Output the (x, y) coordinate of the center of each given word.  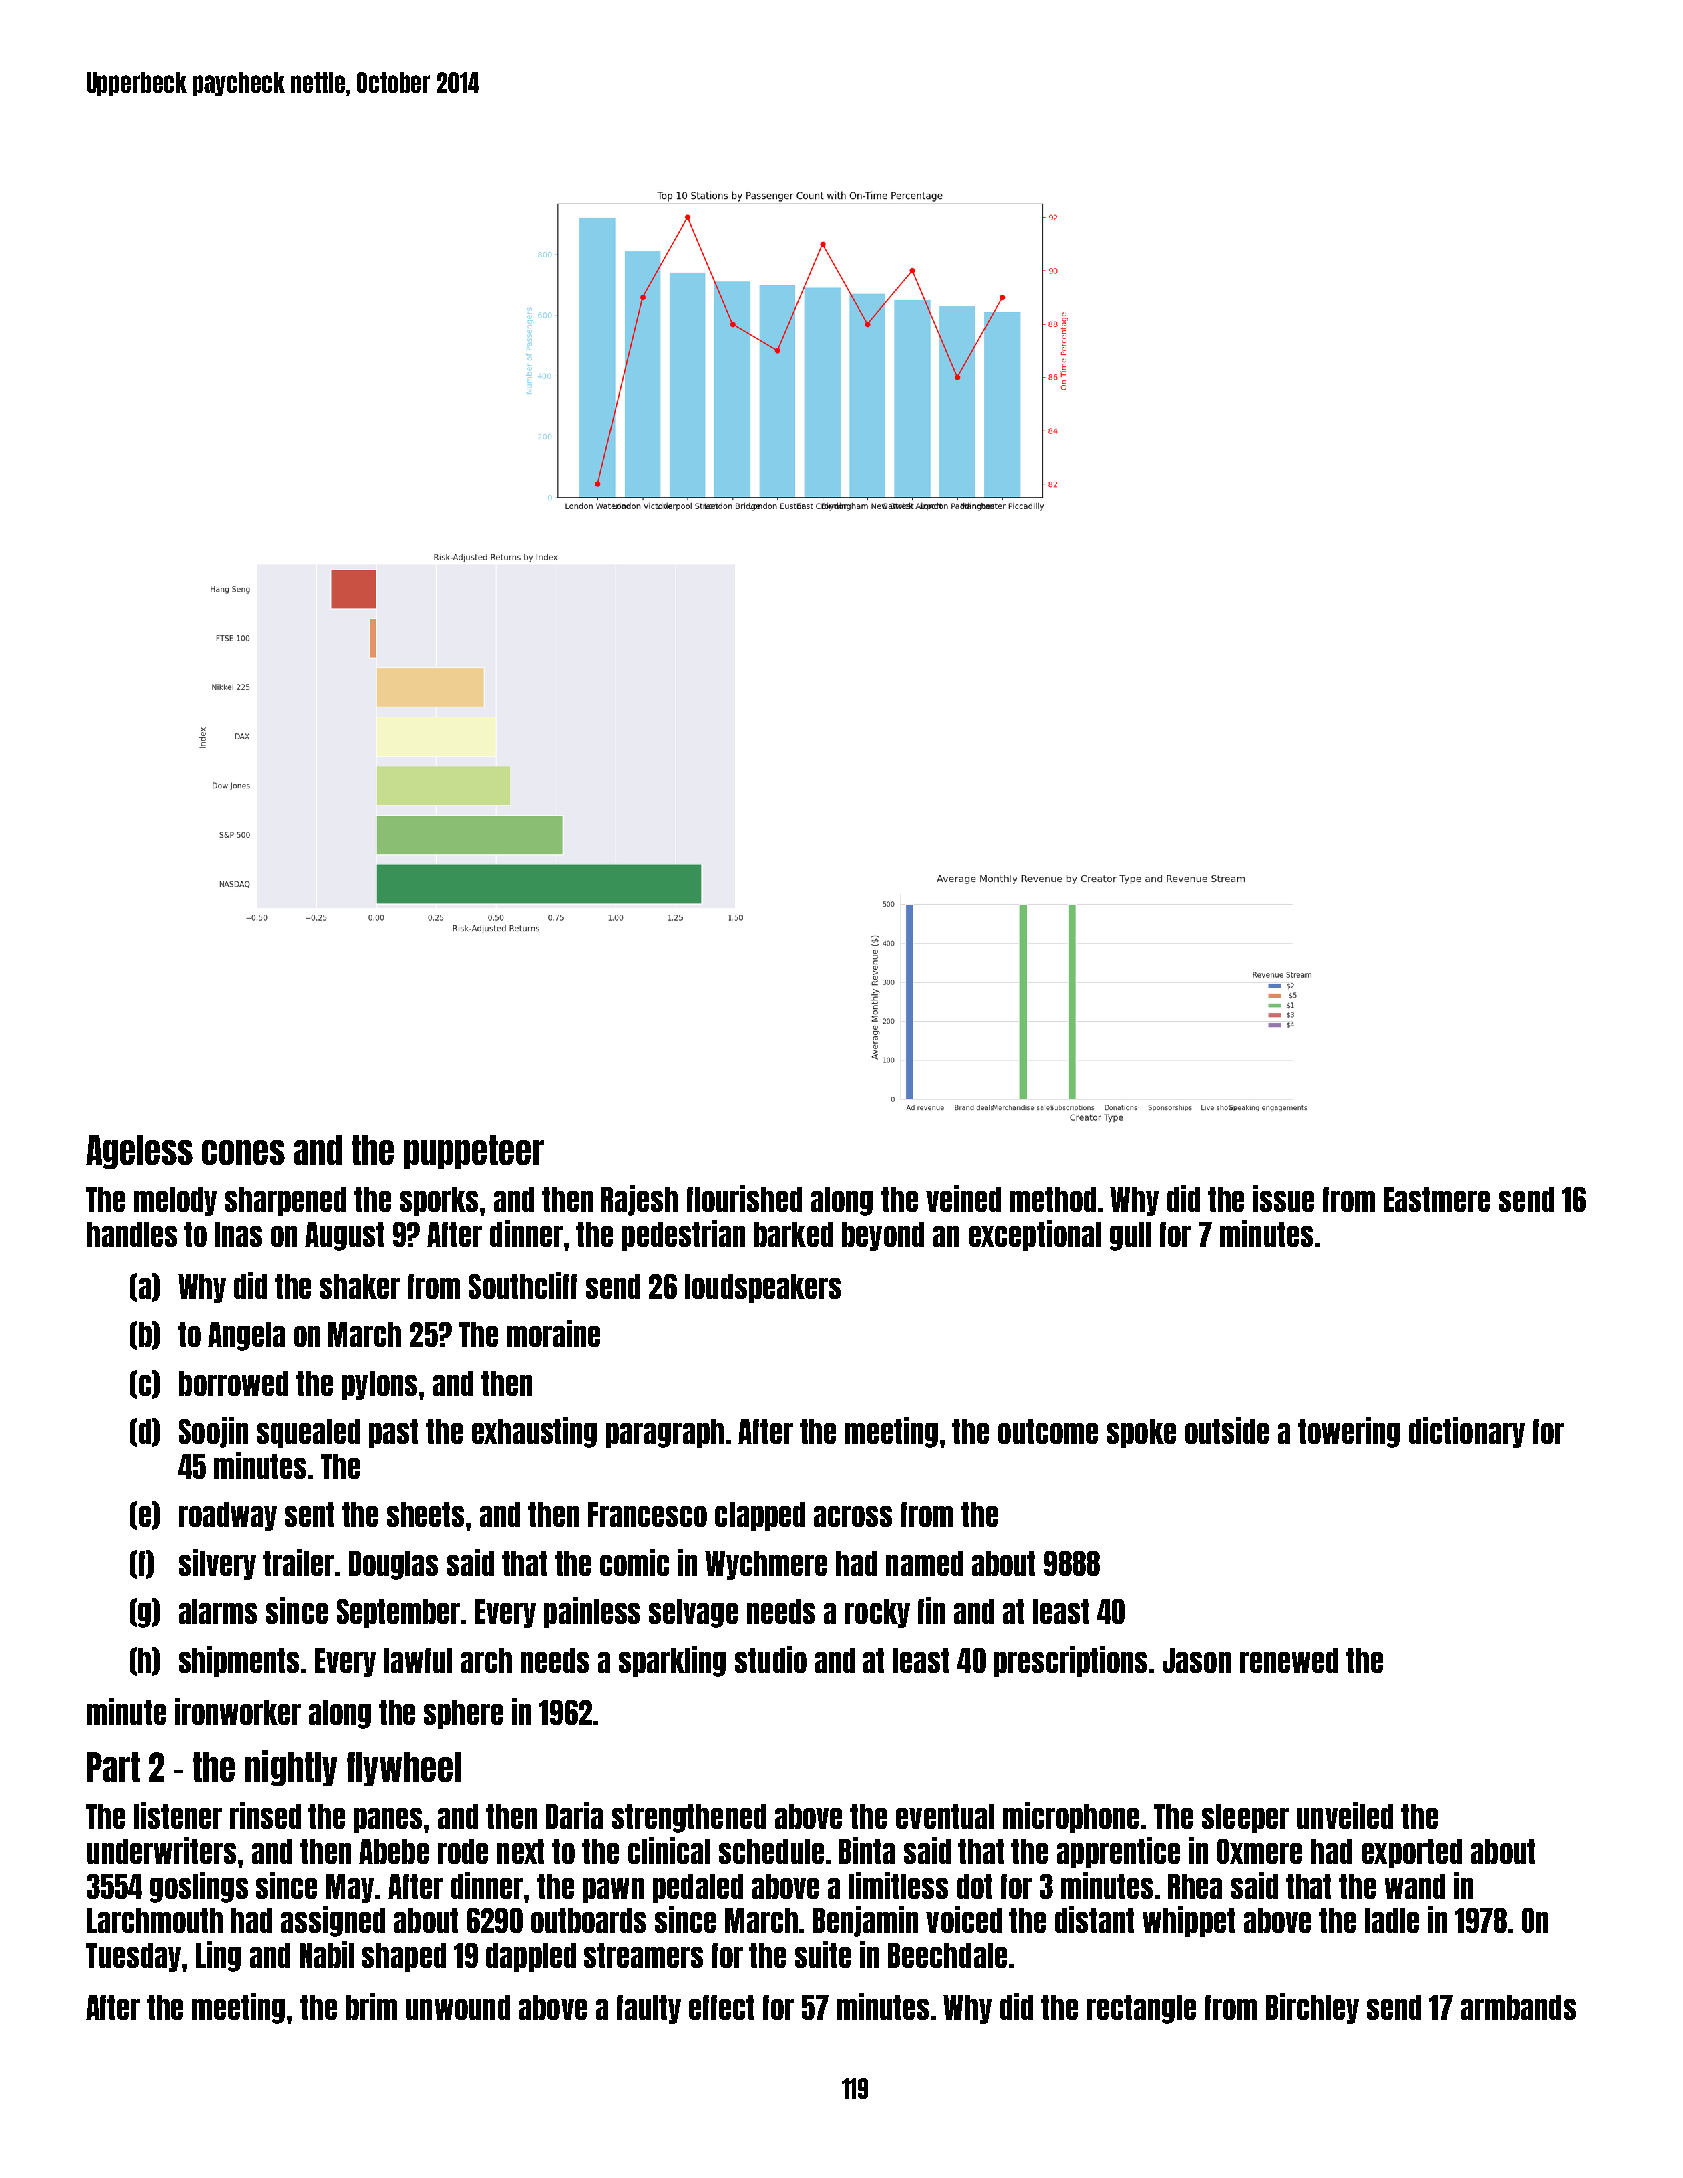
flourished (744, 1198)
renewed (1289, 1660)
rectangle (1141, 2009)
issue (1283, 1198)
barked (793, 1234)
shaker (360, 1286)
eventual (945, 1816)
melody (175, 1201)
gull (1130, 1236)
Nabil (327, 1954)
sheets (425, 1514)
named (924, 1563)
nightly (291, 1768)
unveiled (1345, 1815)
